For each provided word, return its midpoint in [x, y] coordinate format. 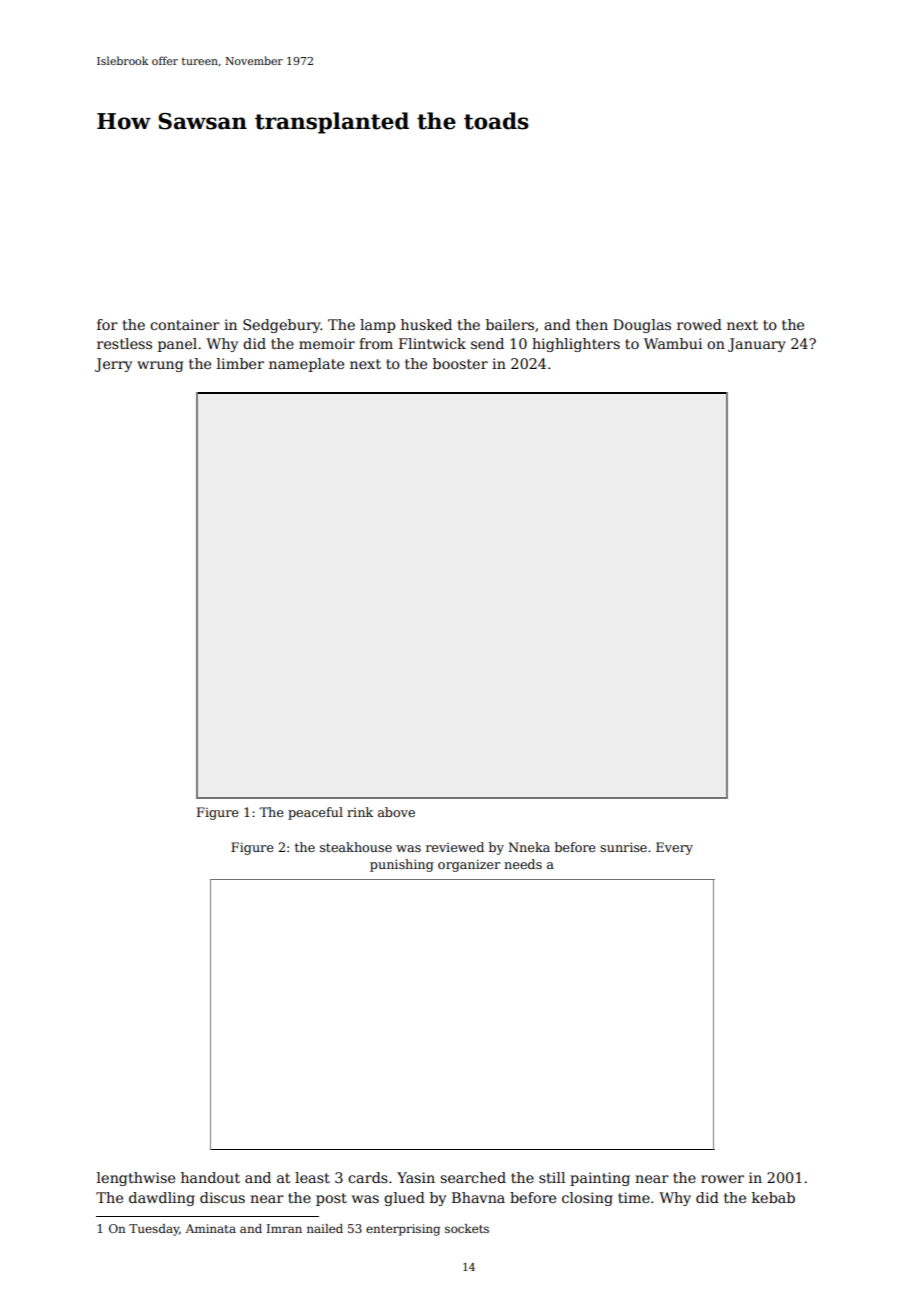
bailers [510, 324]
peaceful [315, 813]
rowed [699, 324]
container [185, 324]
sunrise [623, 847]
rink [360, 812]
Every [674, 848]
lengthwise [136, 1179]
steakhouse [356, 847]
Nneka [529, 847]
